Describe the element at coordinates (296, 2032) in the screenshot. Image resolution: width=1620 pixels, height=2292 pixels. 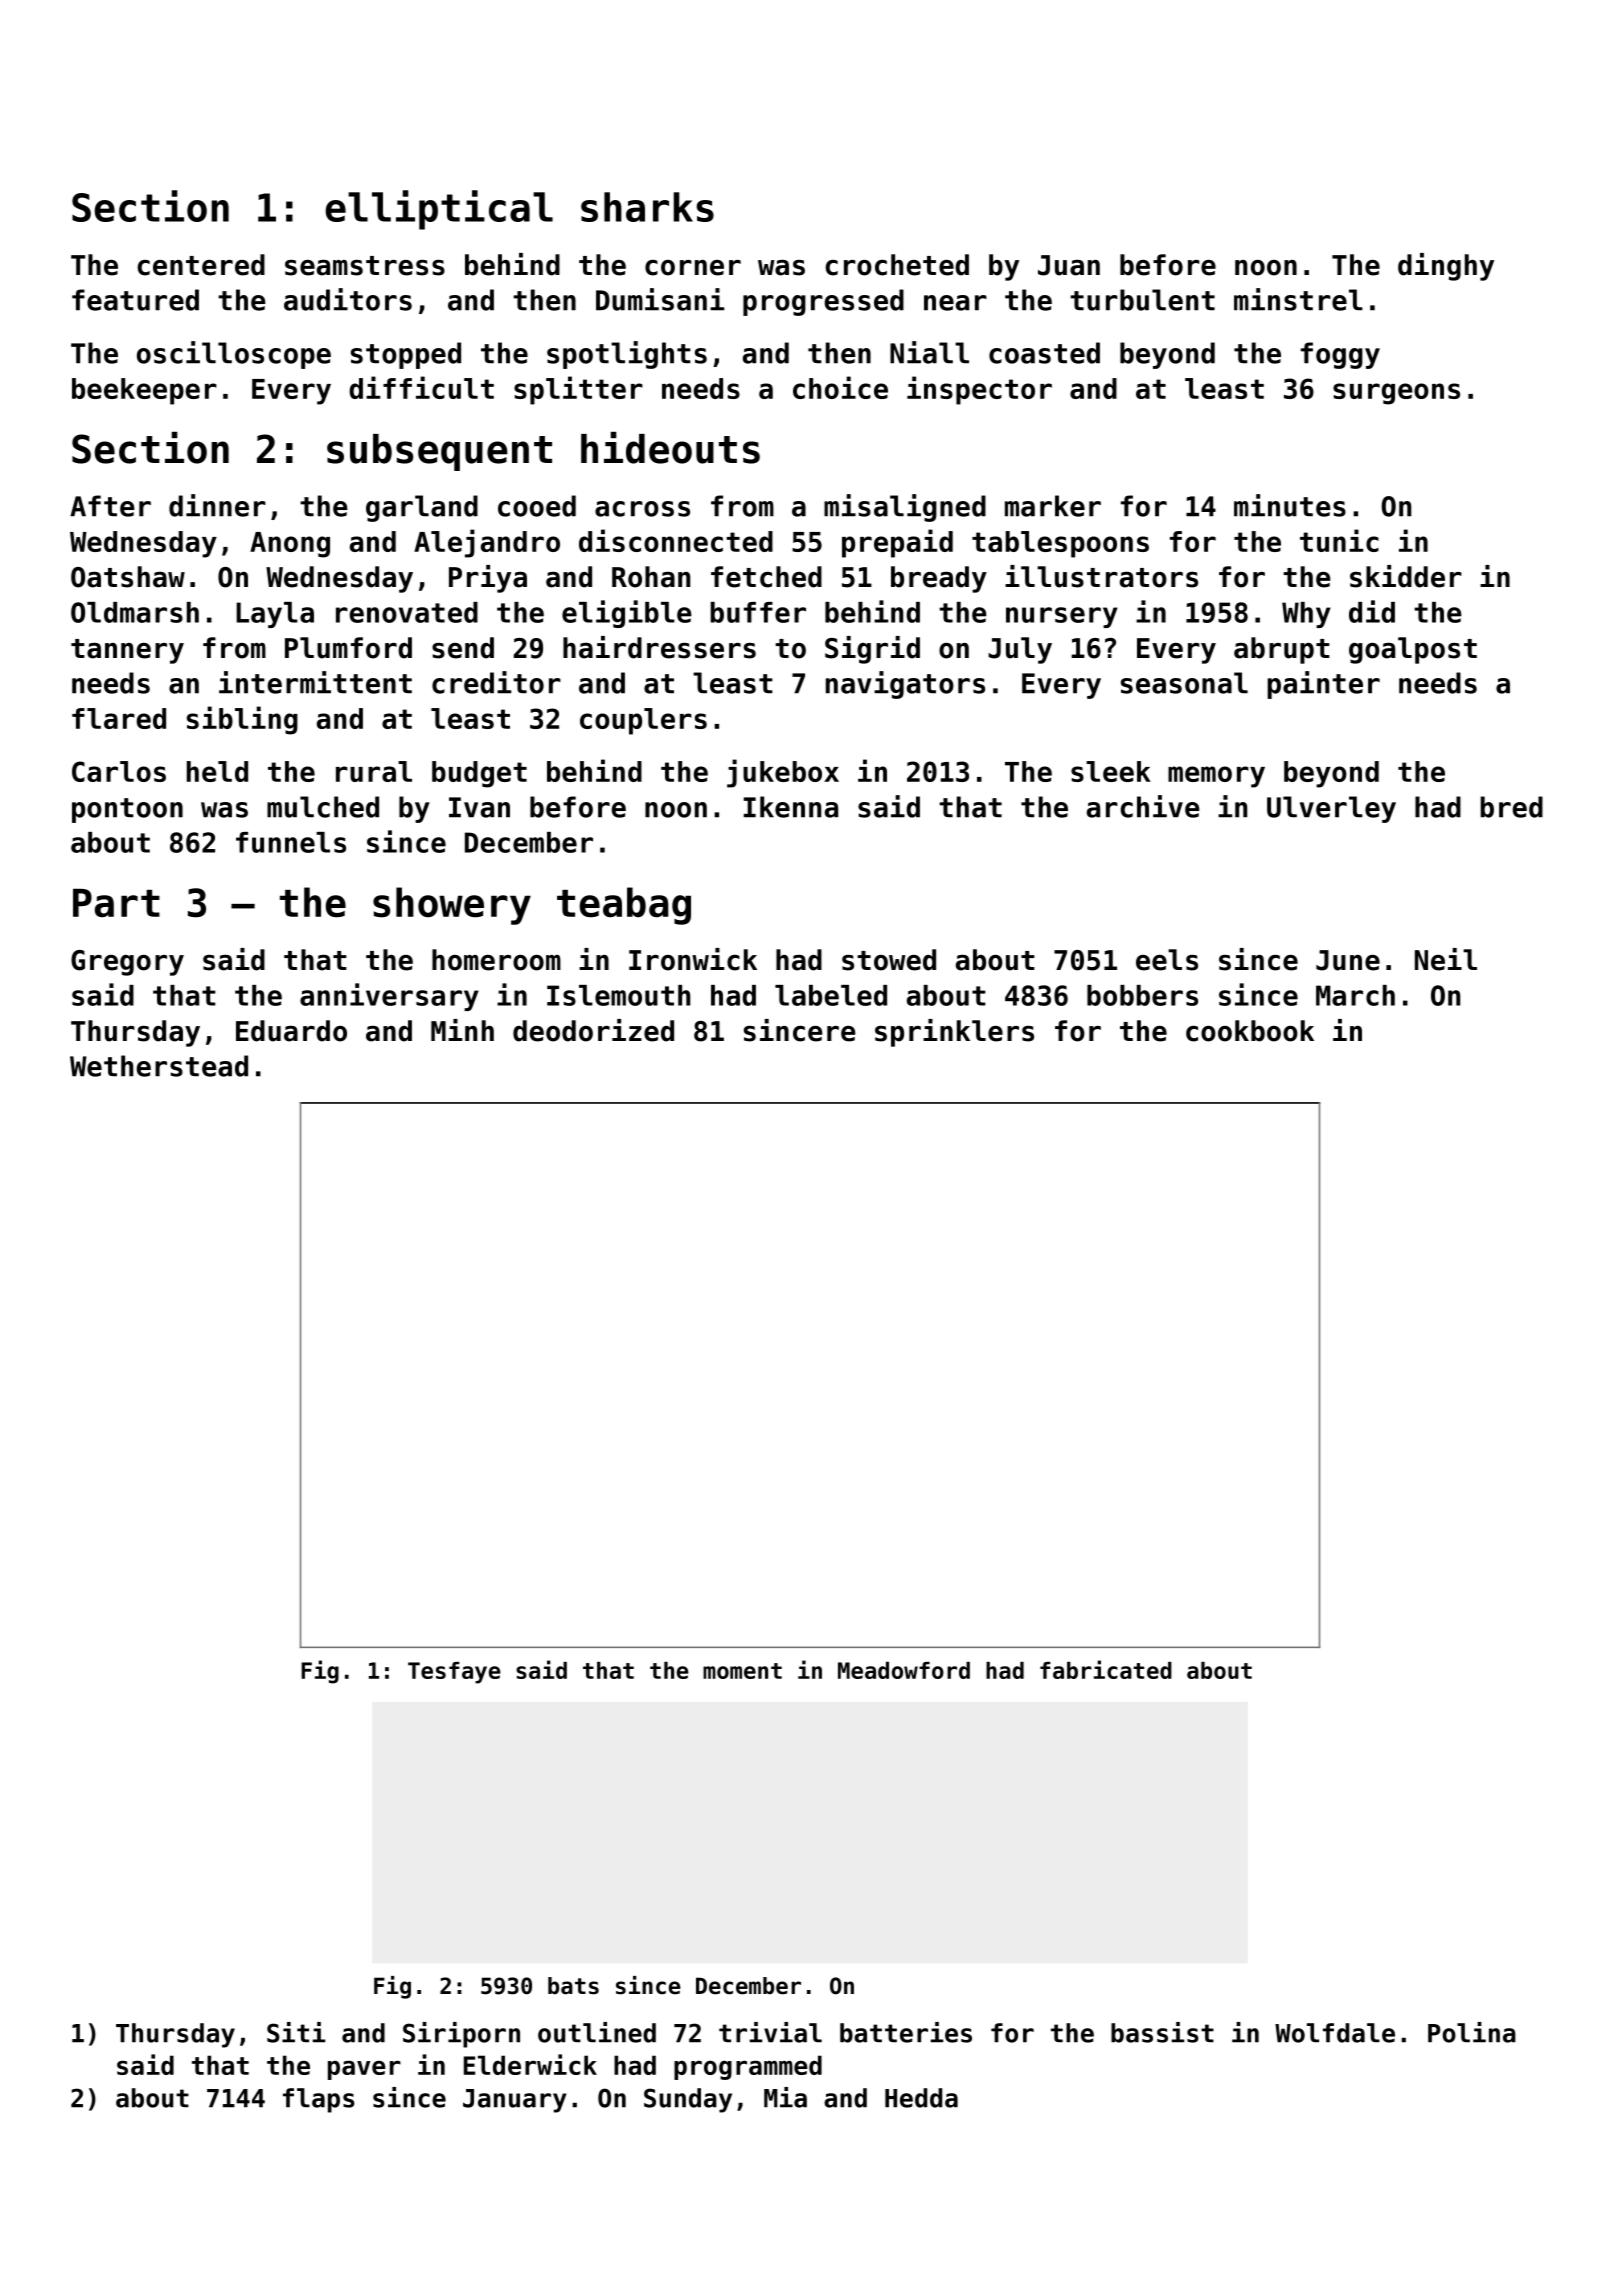
I see `Siti` at that location.
